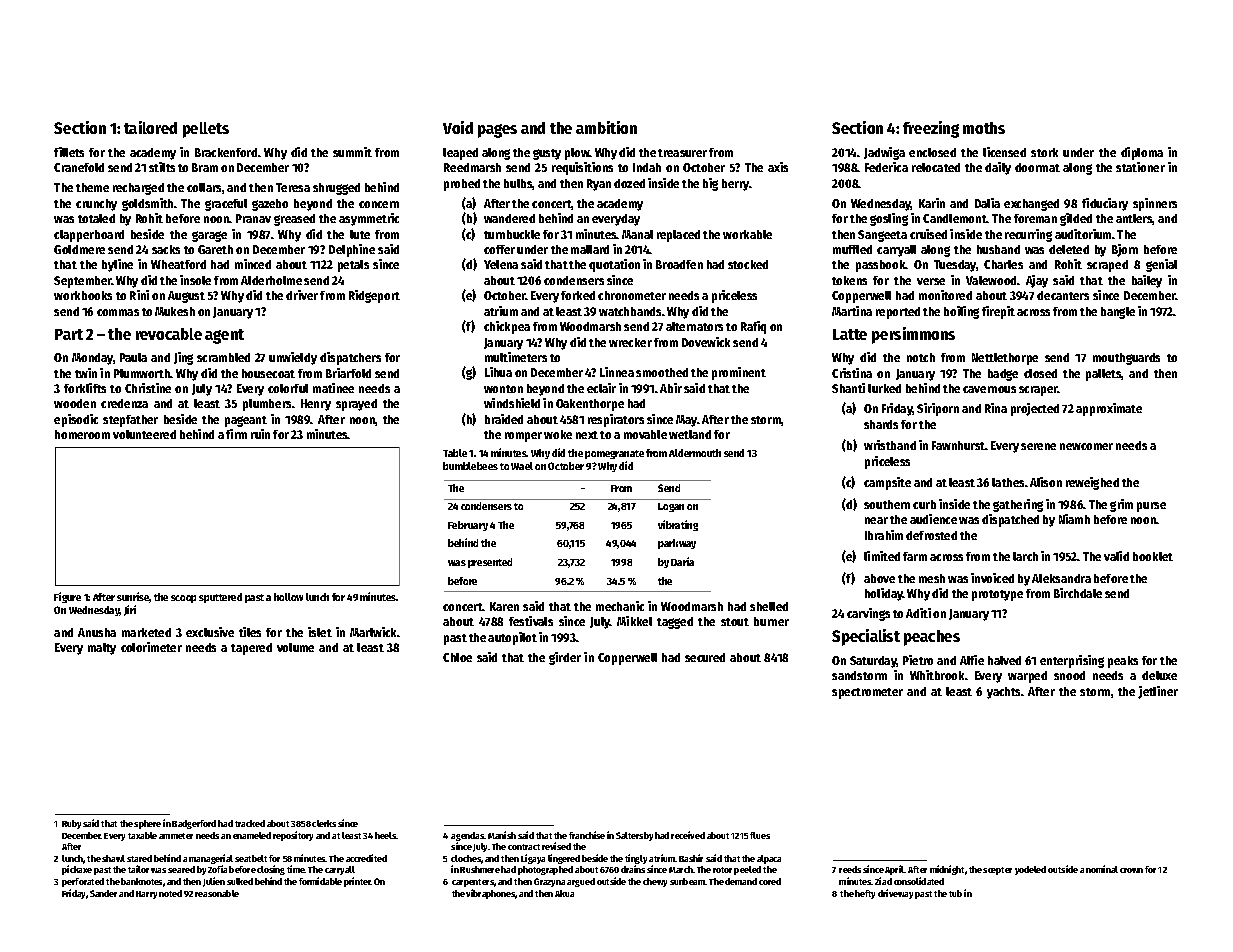 The image size is (1233, 952). I want to click on chewy, so click(655, 882).
